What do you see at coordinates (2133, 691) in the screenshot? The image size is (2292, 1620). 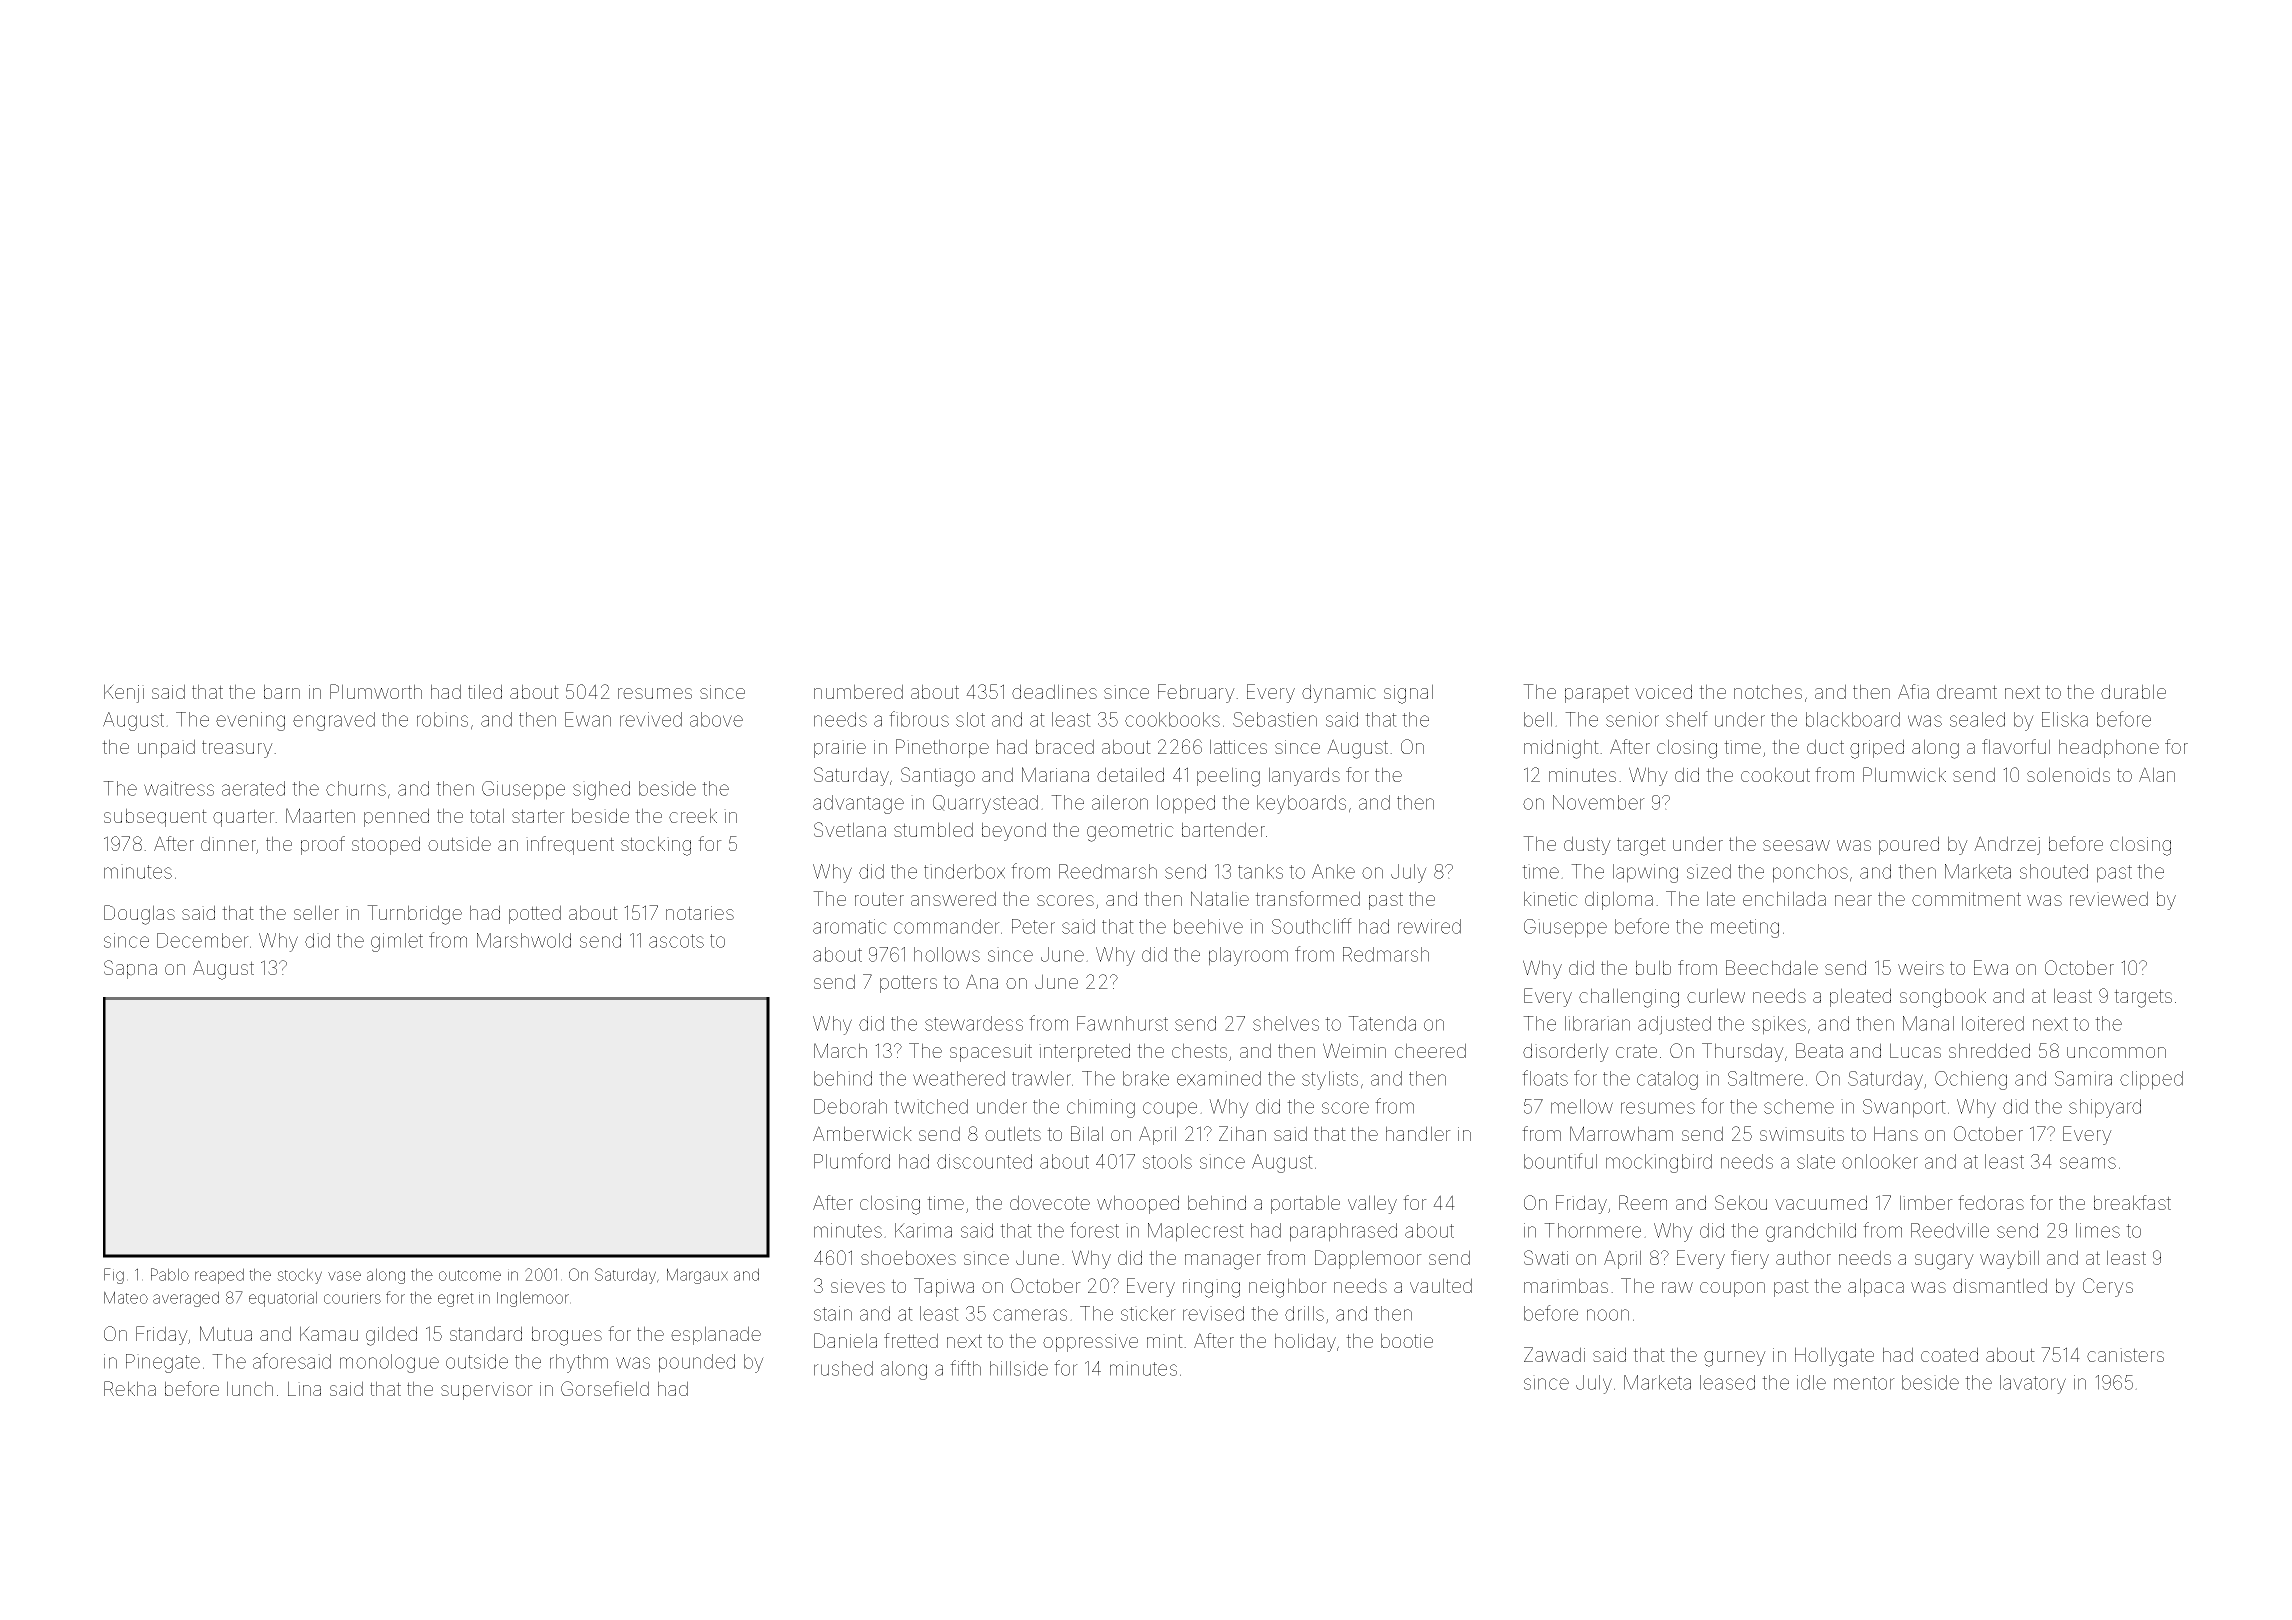 I see `durable` at bounding box center [2133, 691].
